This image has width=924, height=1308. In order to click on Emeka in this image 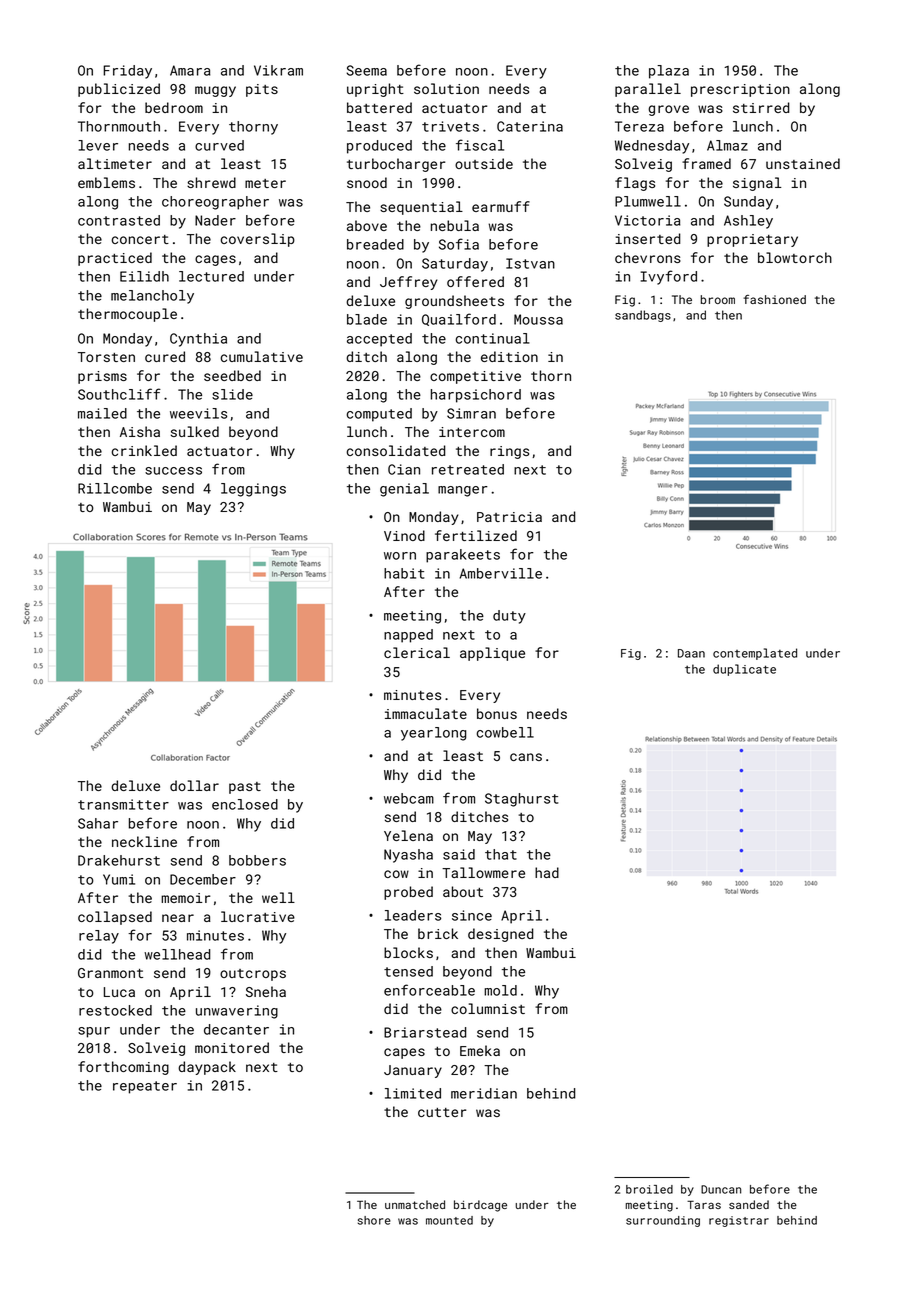, I will do `click(480, 1050)`.
